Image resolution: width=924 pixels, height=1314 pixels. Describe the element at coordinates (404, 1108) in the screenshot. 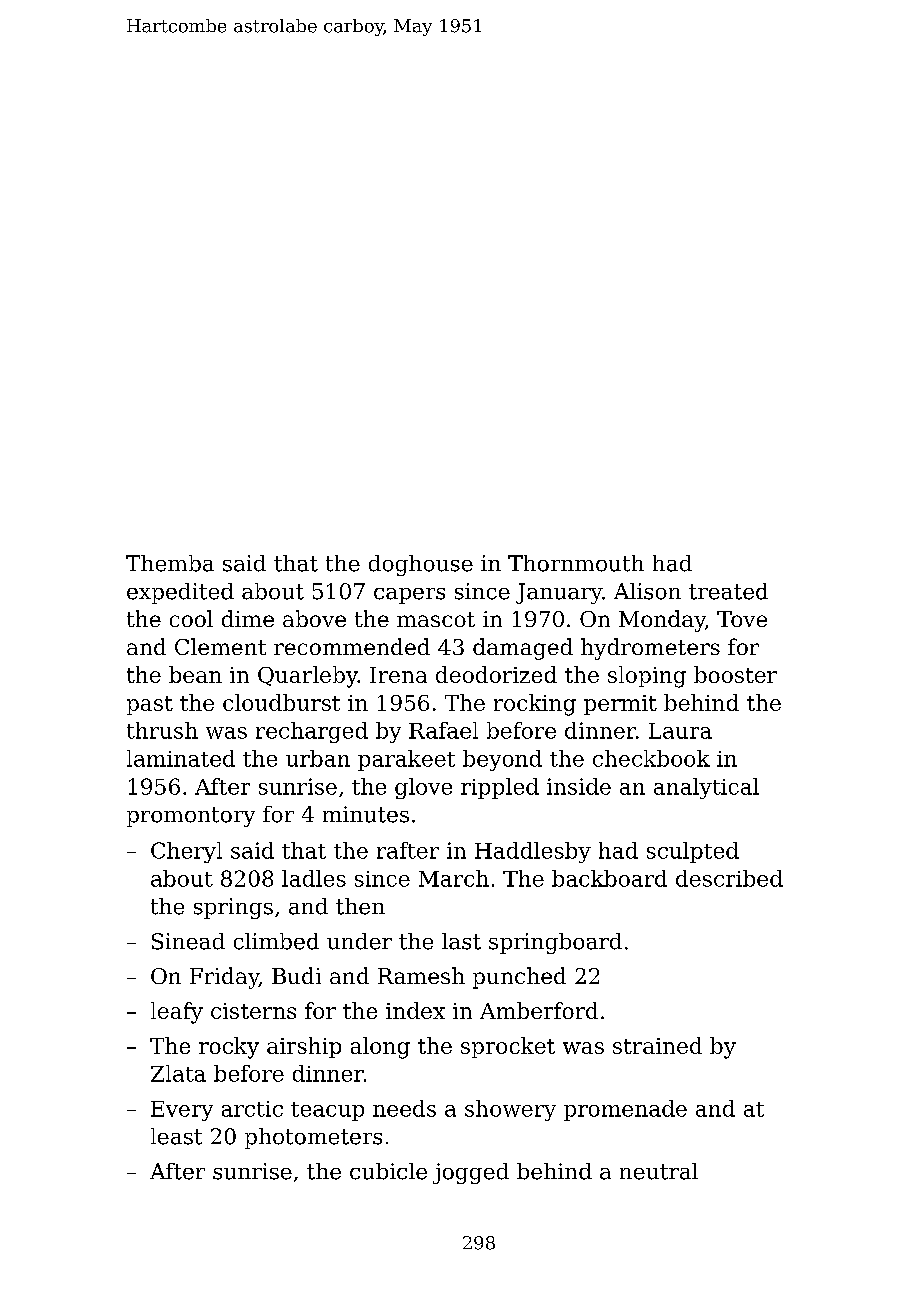

I see `needs` at that location.
